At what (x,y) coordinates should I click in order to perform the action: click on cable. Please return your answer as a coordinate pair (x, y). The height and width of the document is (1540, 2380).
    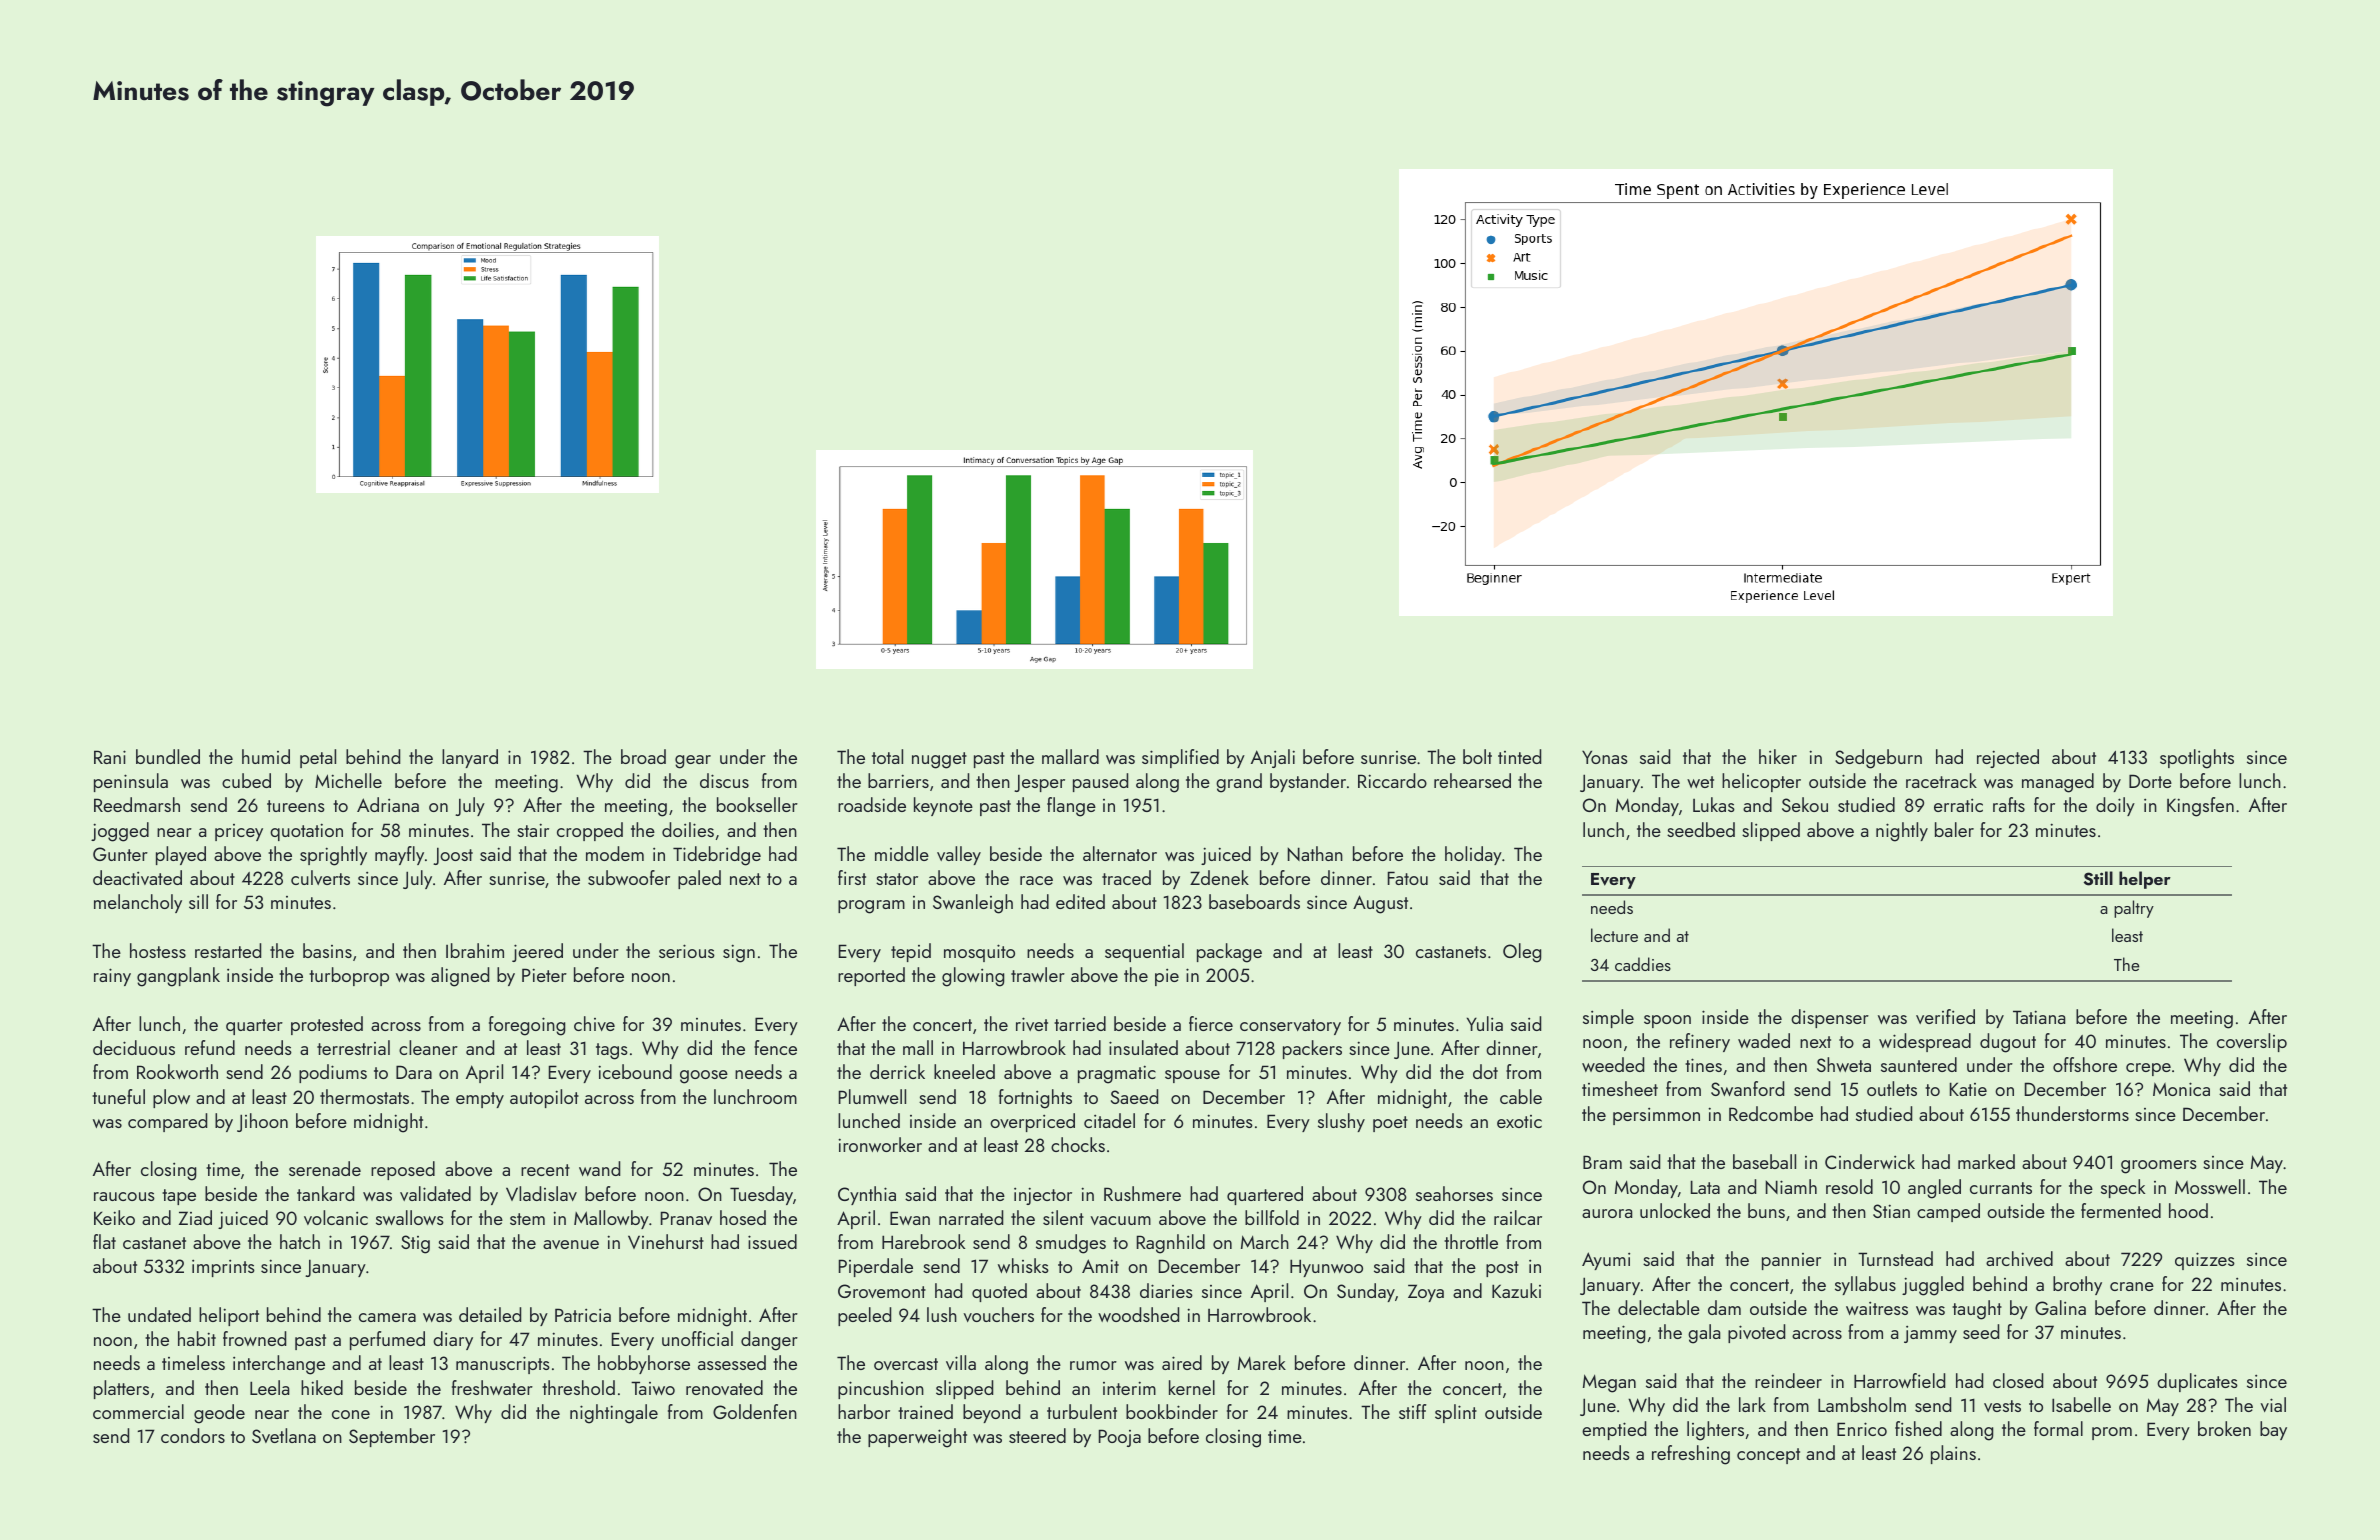
    Looking at the image, I should click on (1521, 1096).
